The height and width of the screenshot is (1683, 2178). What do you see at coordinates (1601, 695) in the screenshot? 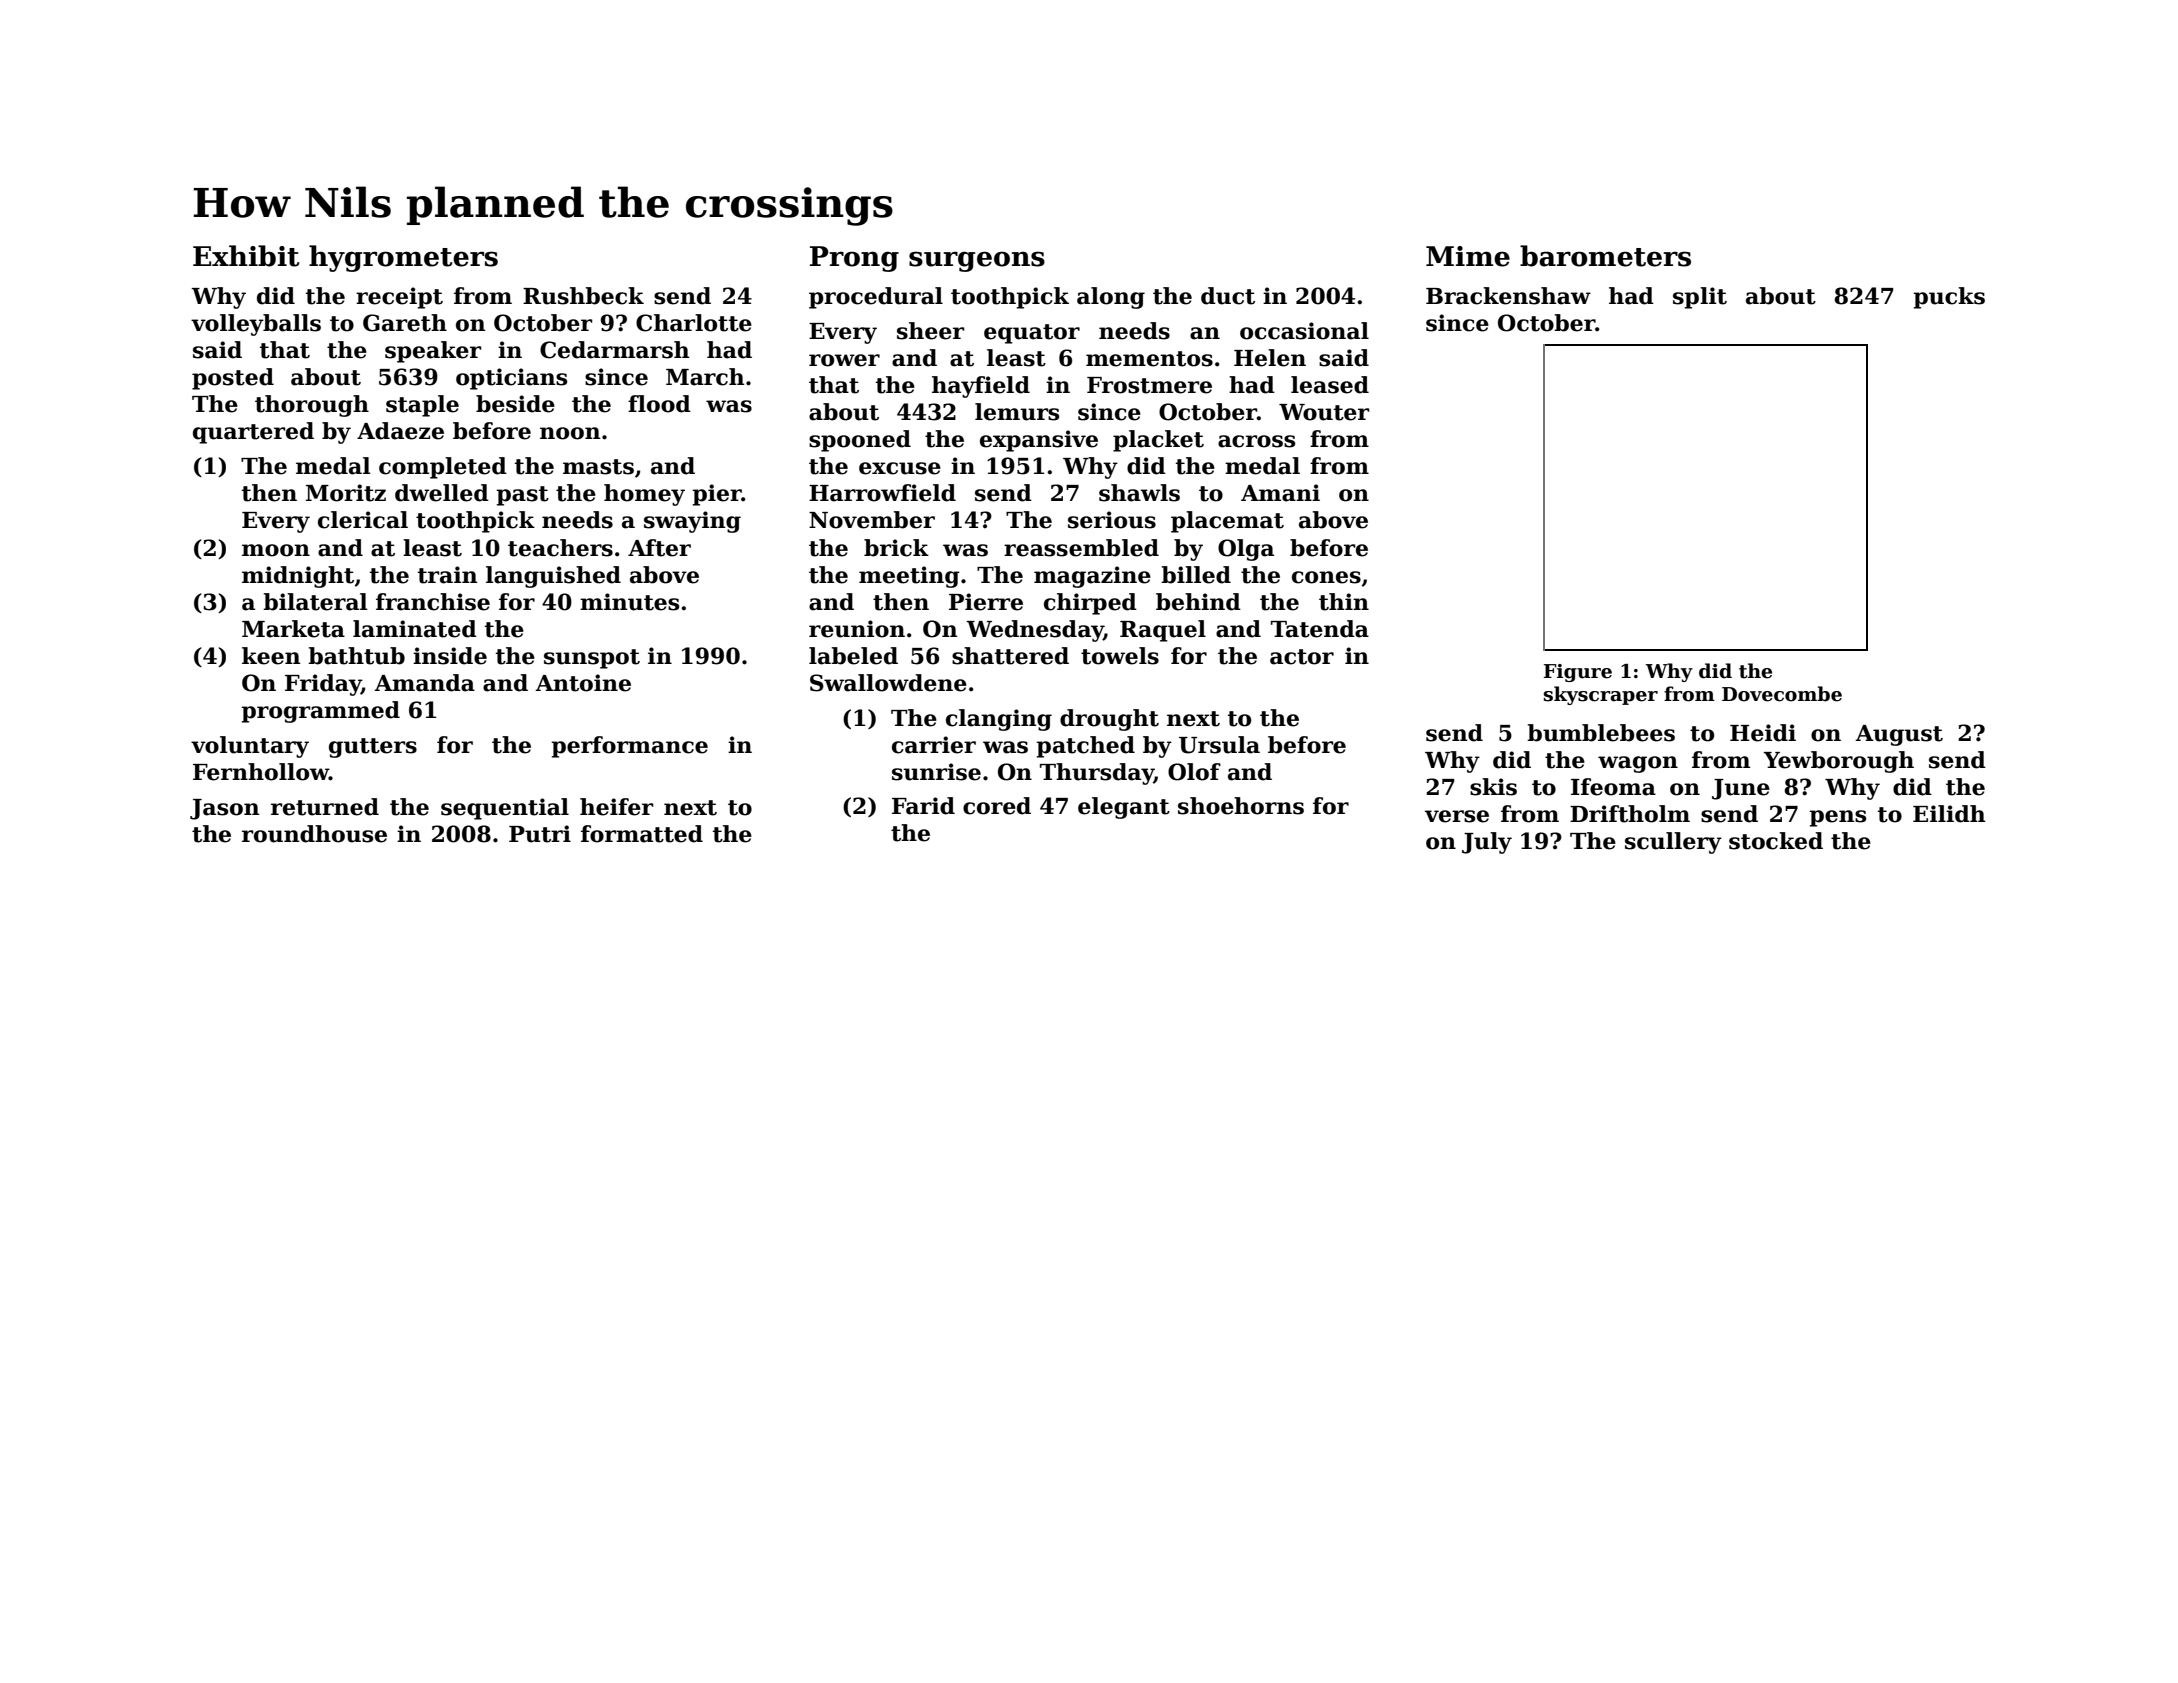
I see `skyscraper` at bounding box center [1601, 695].
